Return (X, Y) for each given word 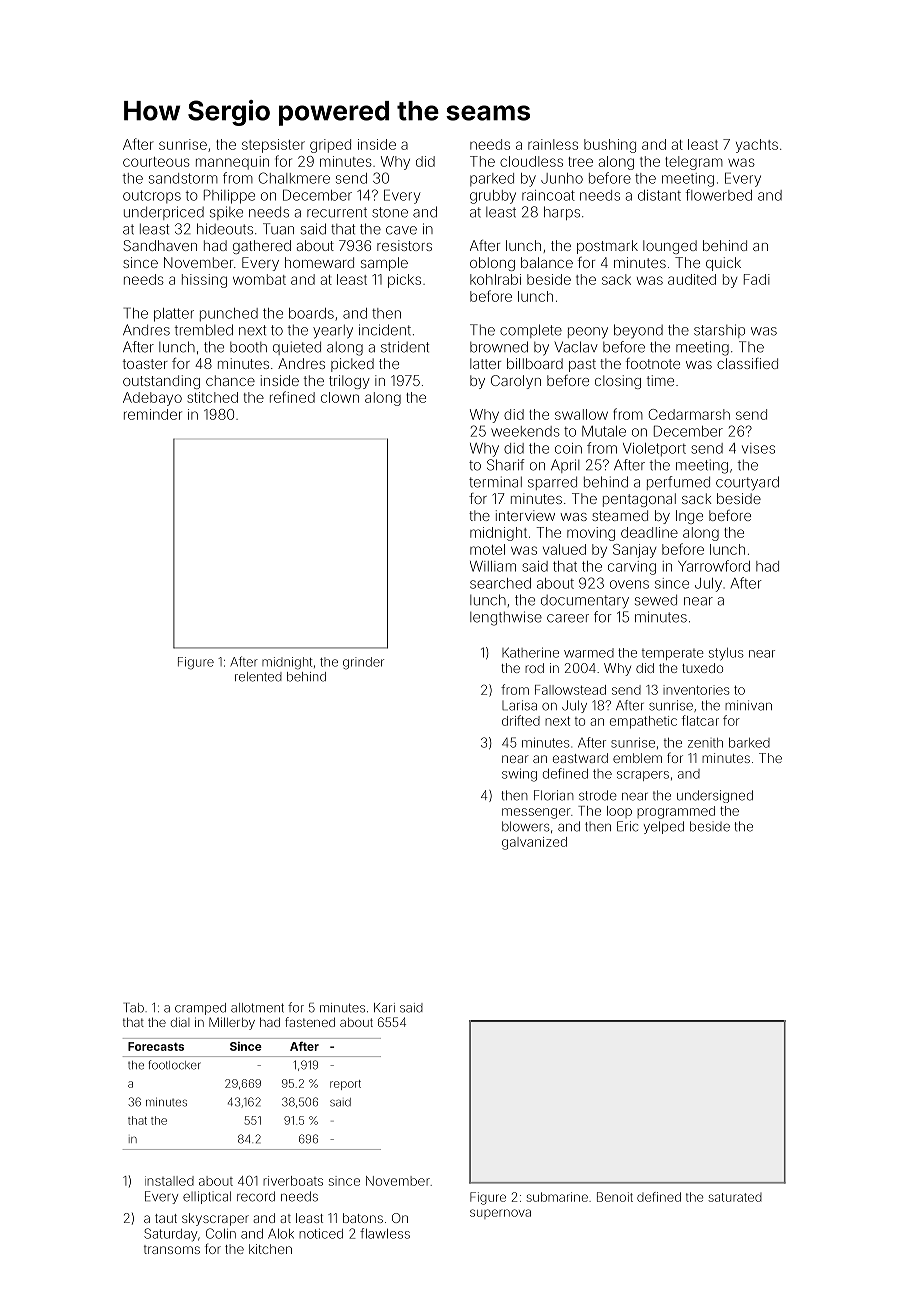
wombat (259, 279)
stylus (726, 654)
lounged (670, 247)
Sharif (506, 465)
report (345, 1085)
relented (258, 677)
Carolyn (516, 382)
